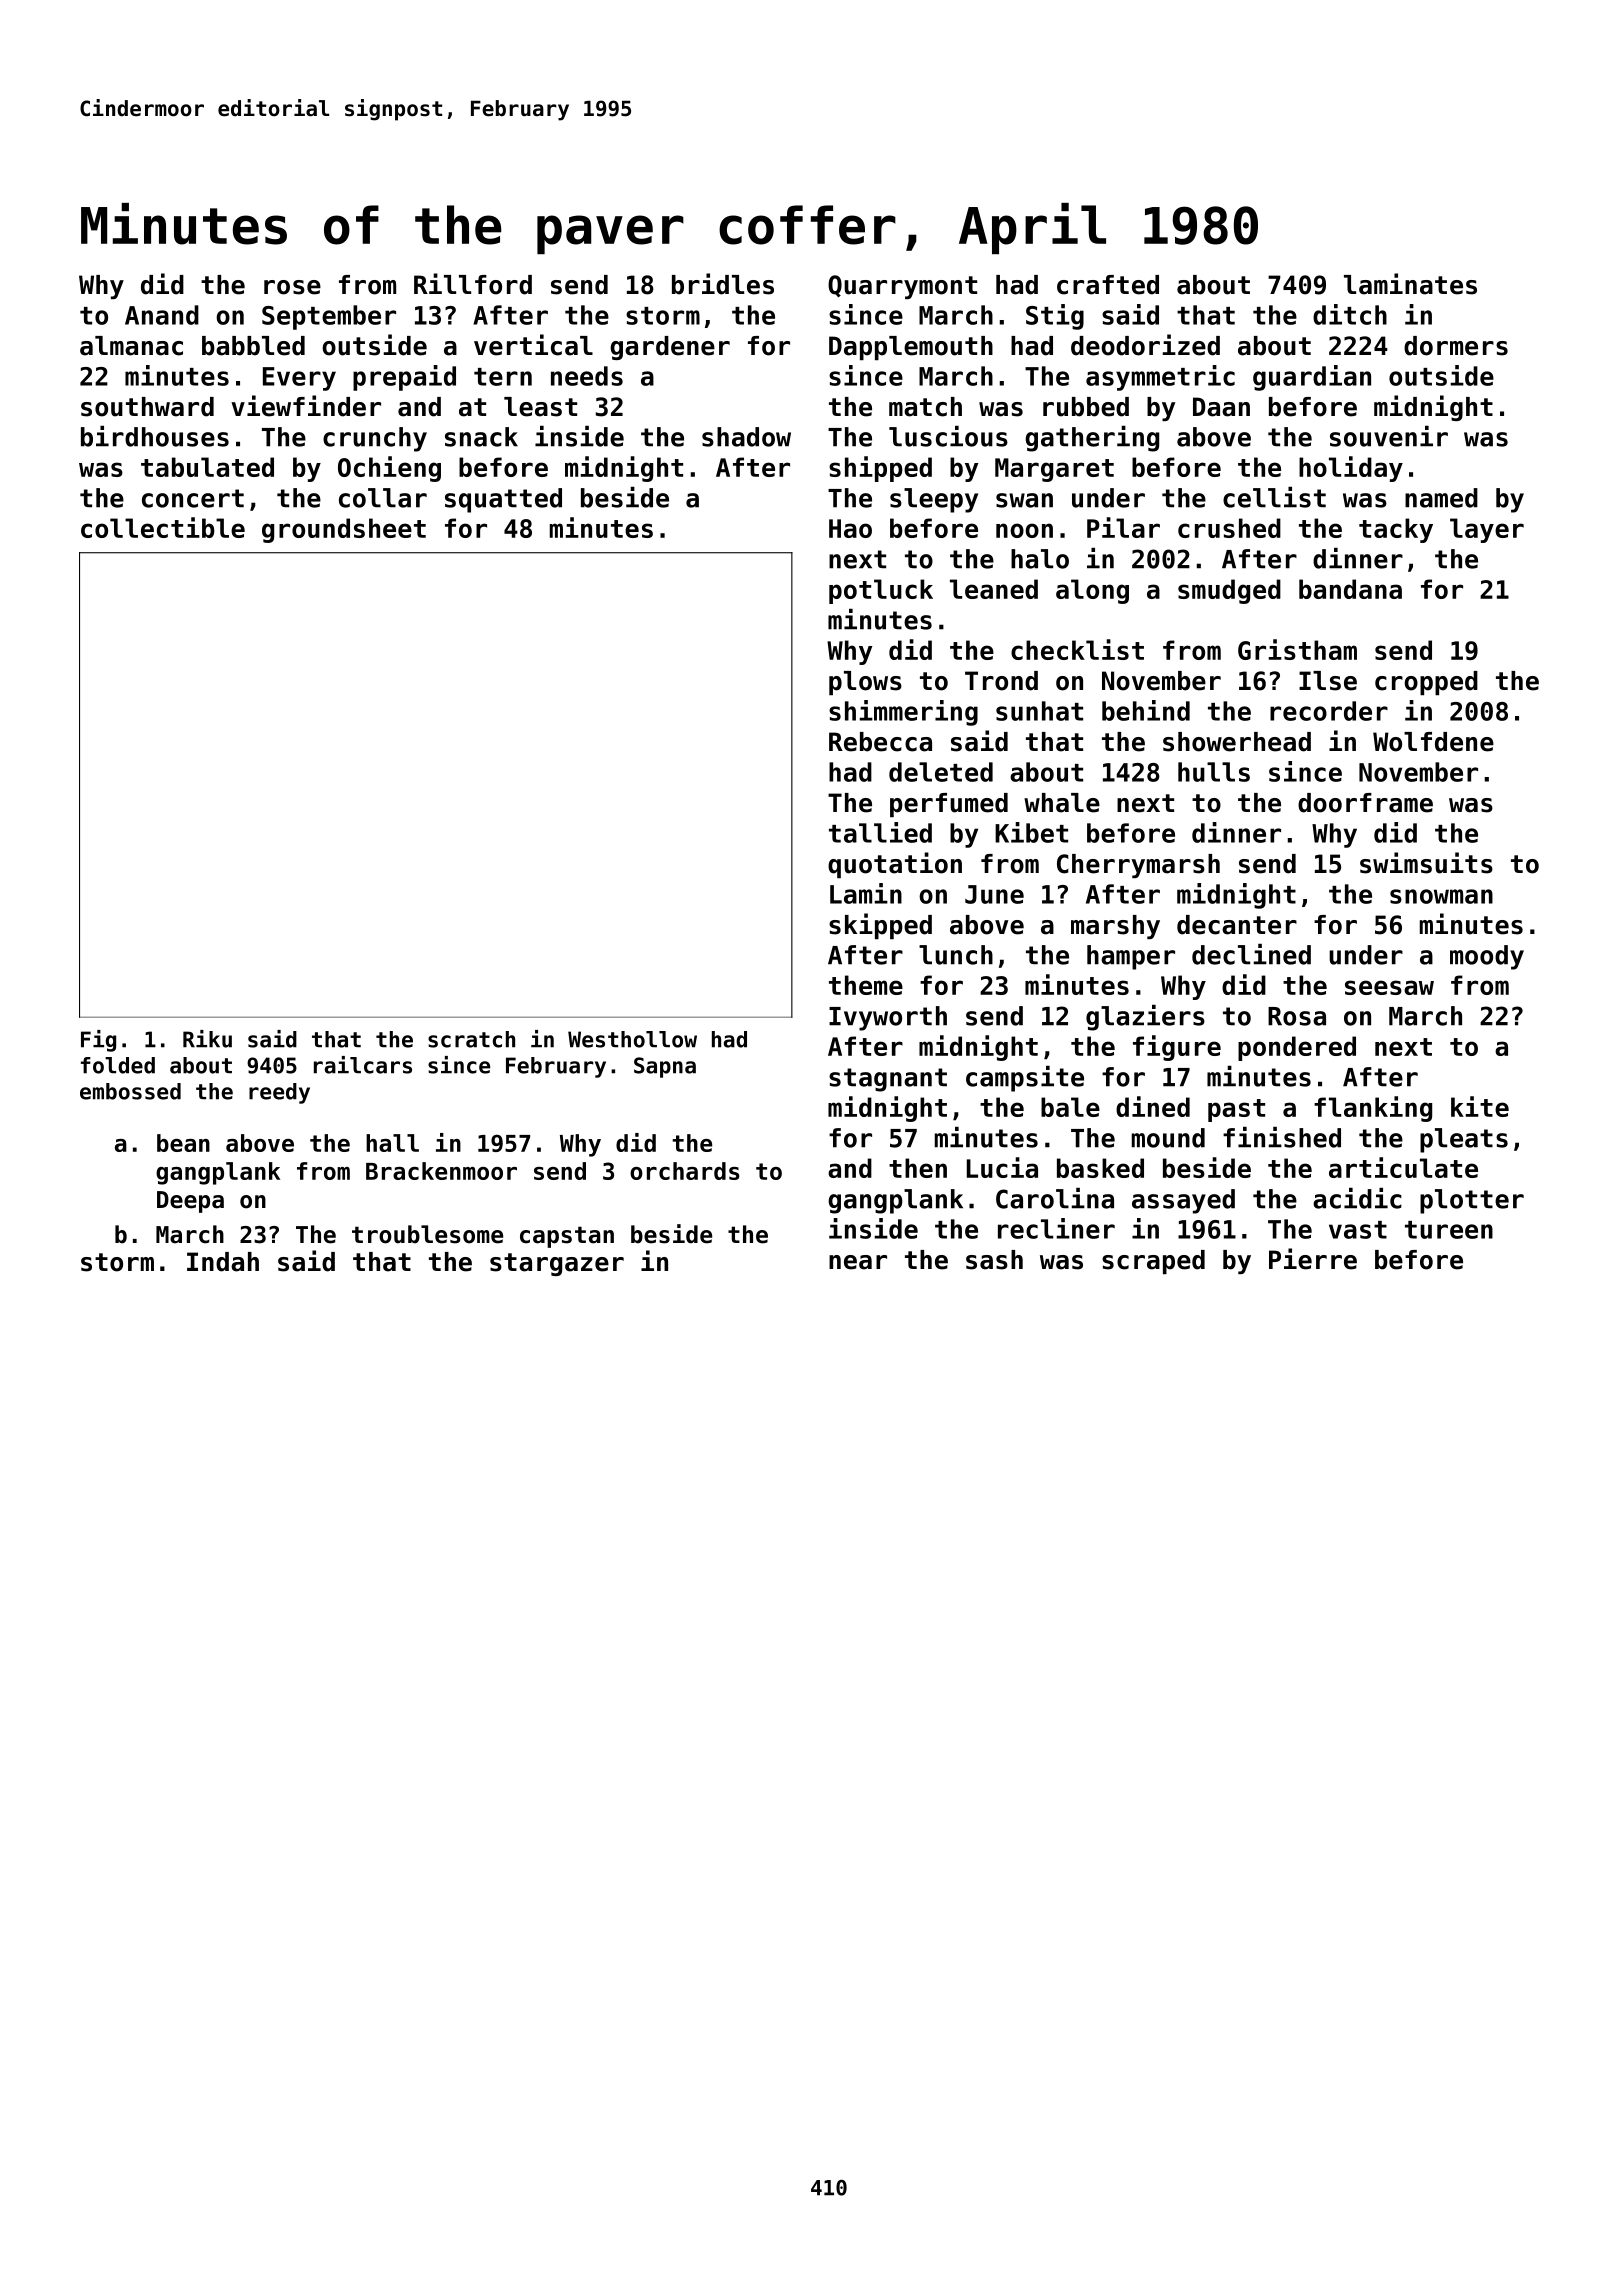  What do you see at coordinates (473, 284) in the screenshot?
I see `Rillford` at bounding box center [473, 284].
